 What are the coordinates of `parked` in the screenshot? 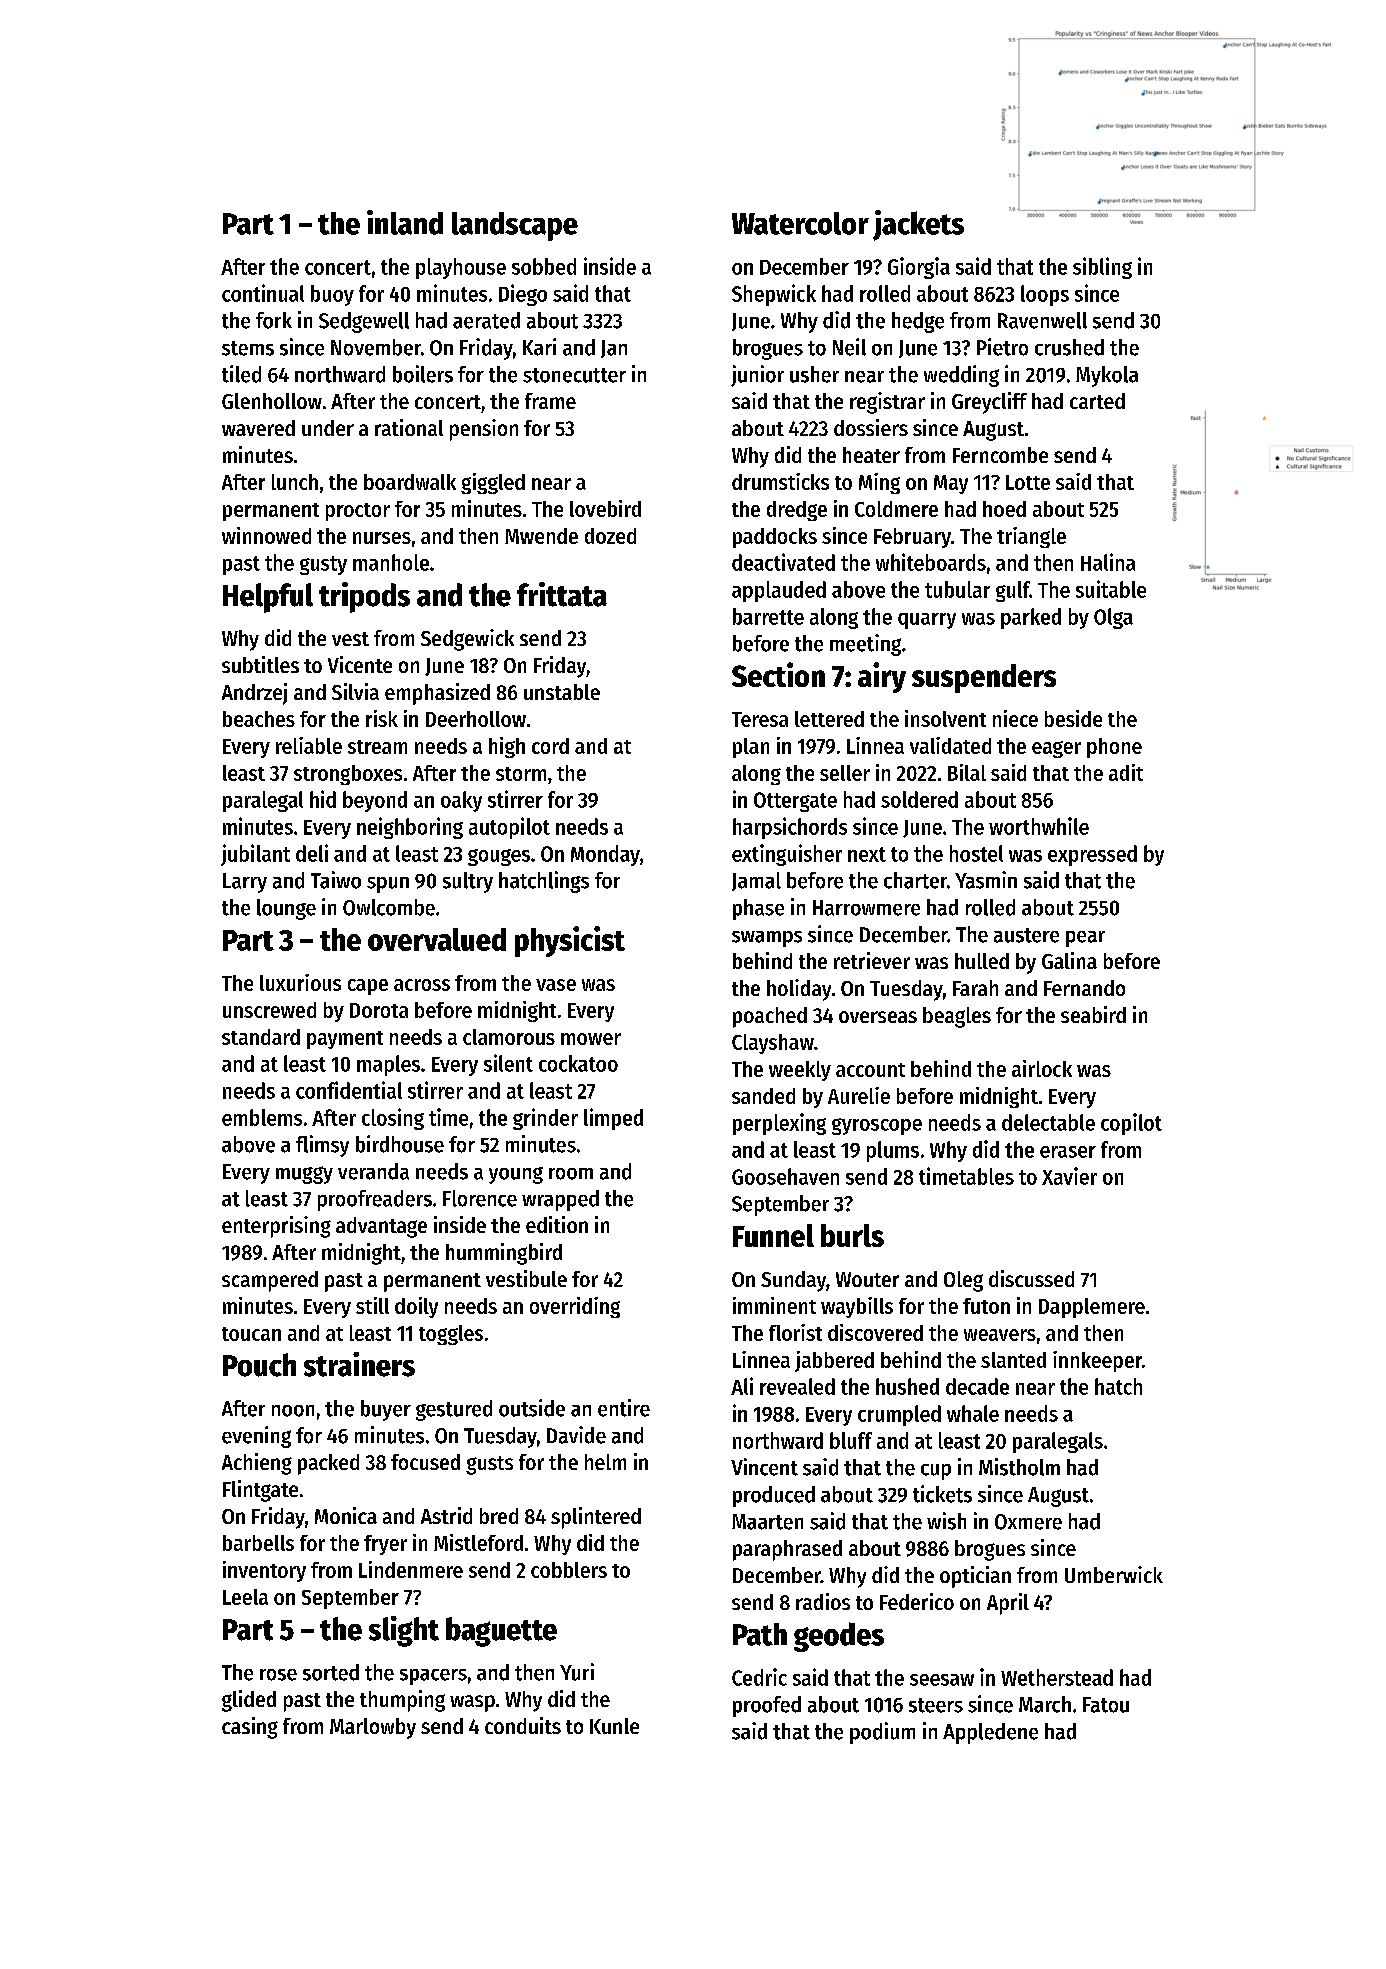 It's located at (1031, 618).
